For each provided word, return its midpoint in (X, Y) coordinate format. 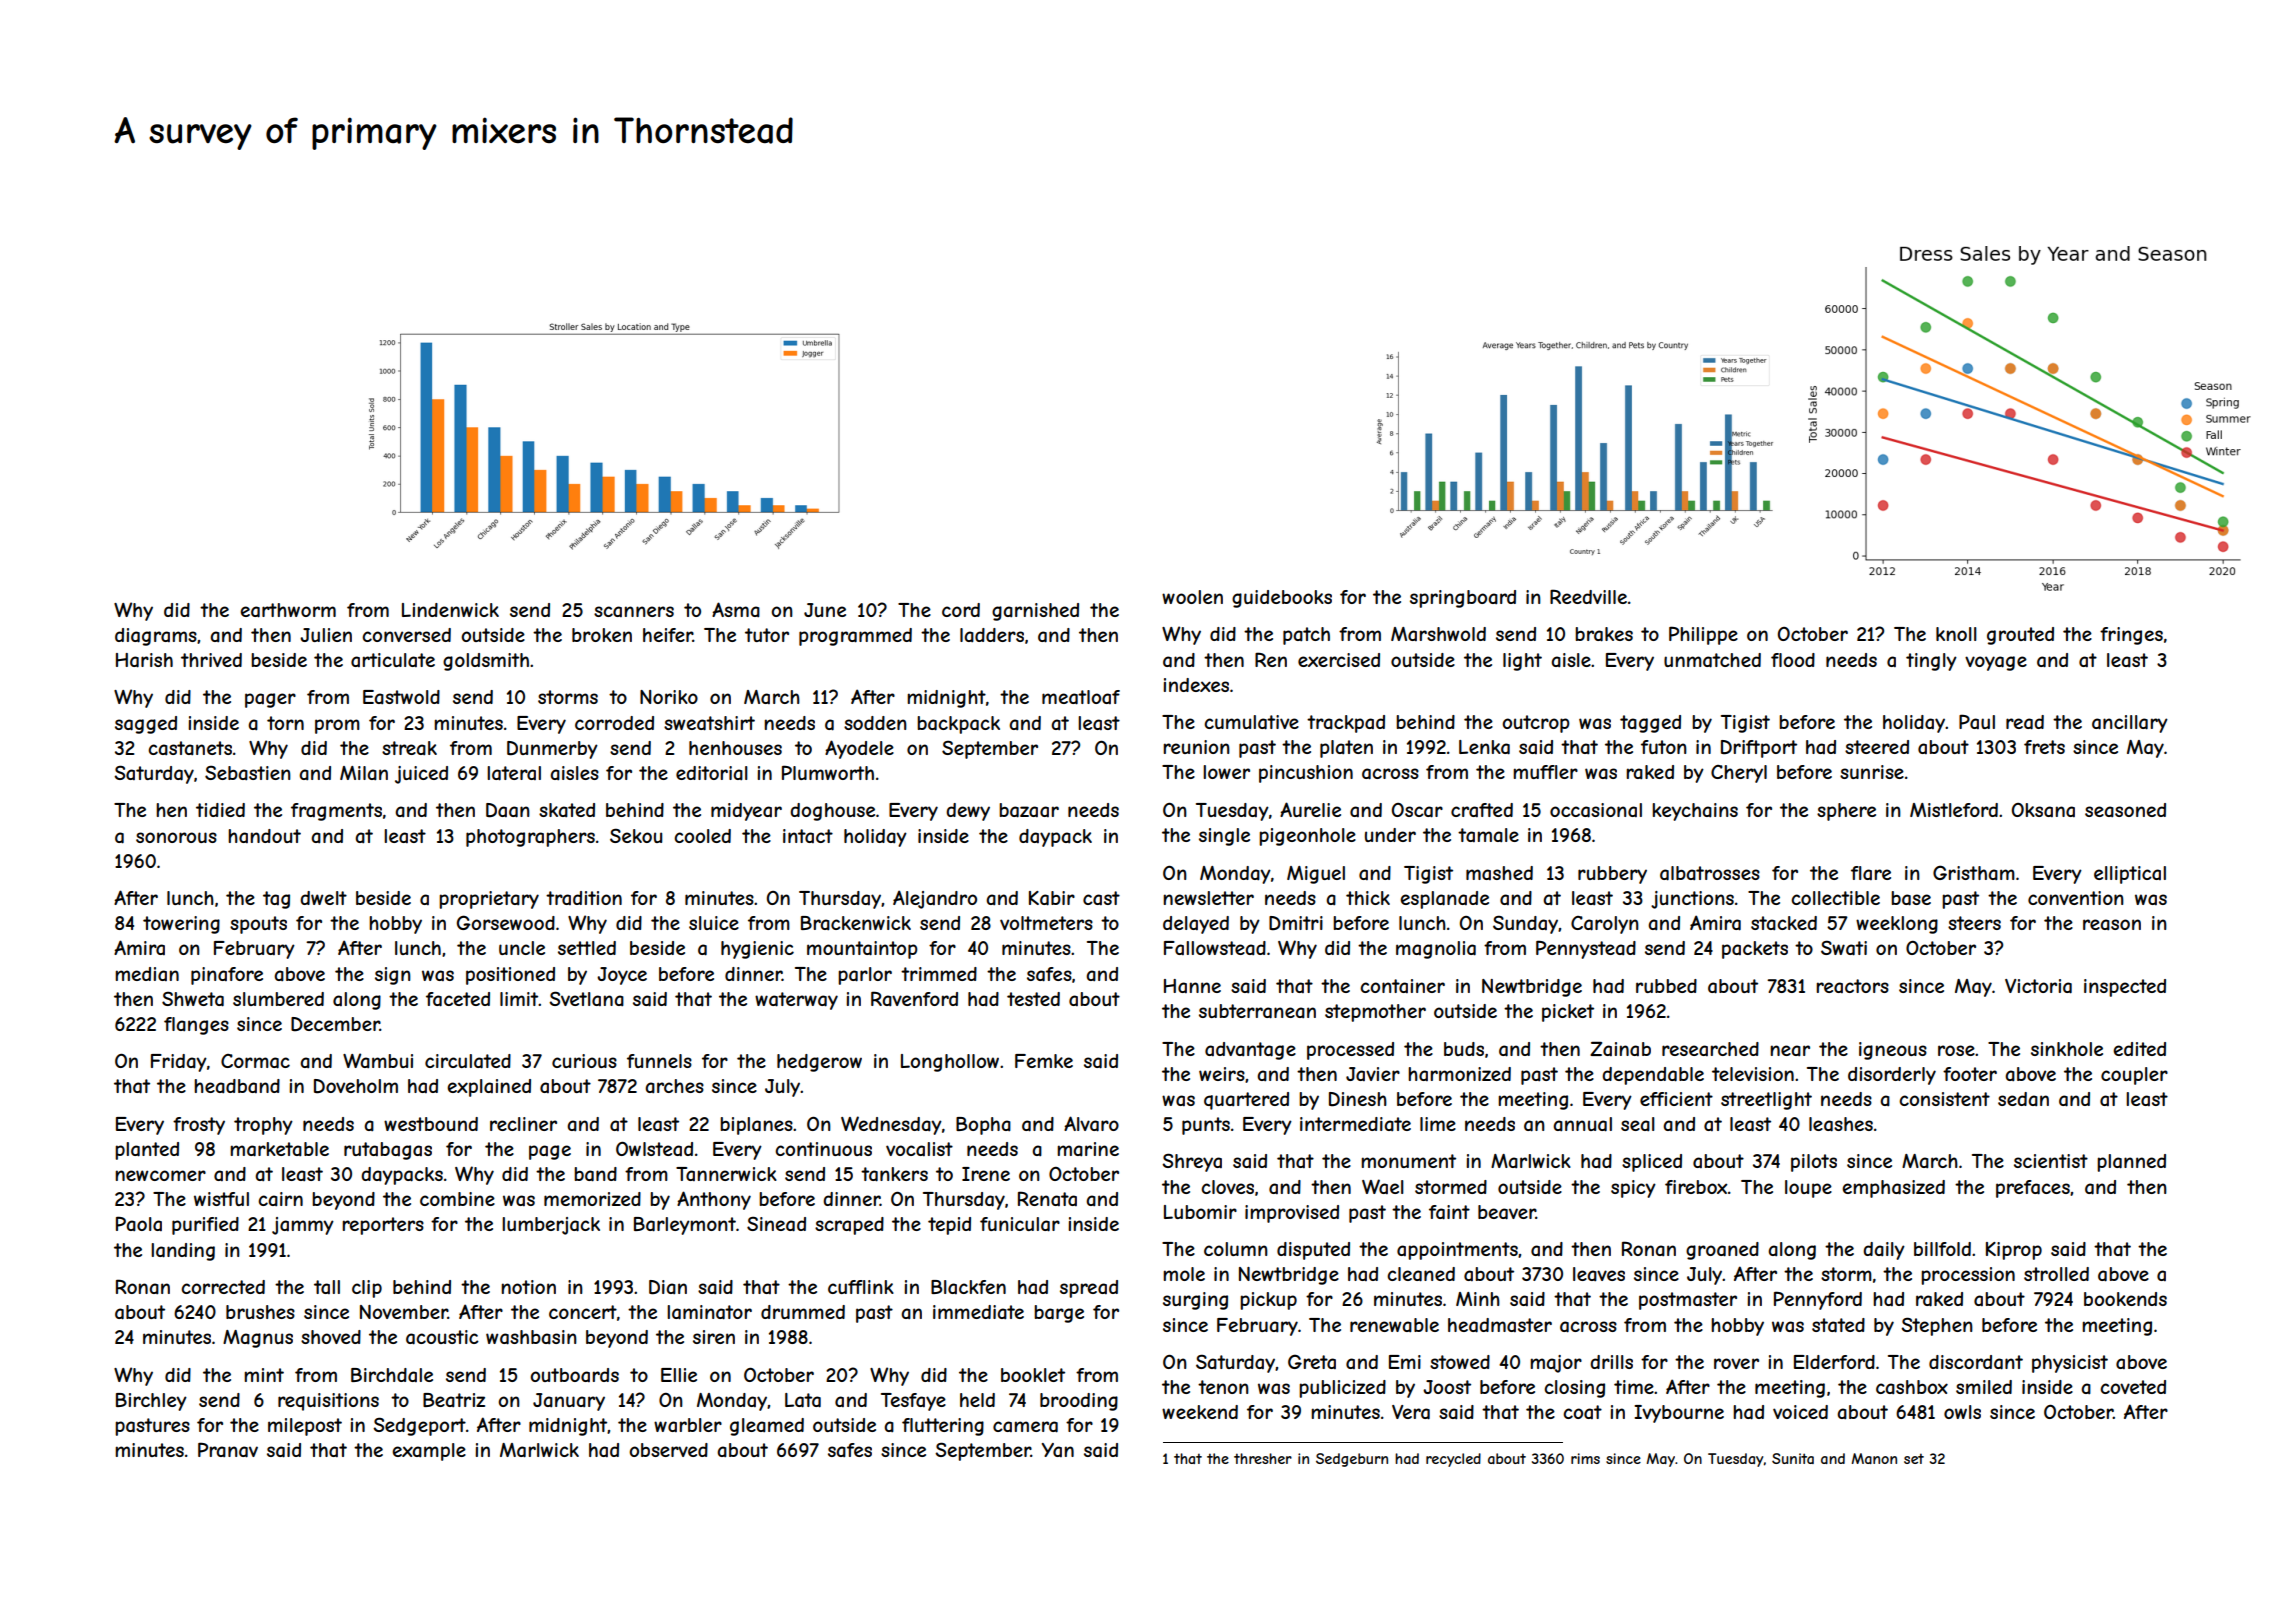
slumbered (278, 999)
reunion (1196, 747)
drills (1611, 1362)
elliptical (2130, 875)
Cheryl (1739, 774)
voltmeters (1046, 923)
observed (668, 1450)
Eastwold (401, 697)
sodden (875, 723)
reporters (383, 1226)
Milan (364, 773)
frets (2044, 747)
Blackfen (968, 1287)
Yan (1058, 1450)
